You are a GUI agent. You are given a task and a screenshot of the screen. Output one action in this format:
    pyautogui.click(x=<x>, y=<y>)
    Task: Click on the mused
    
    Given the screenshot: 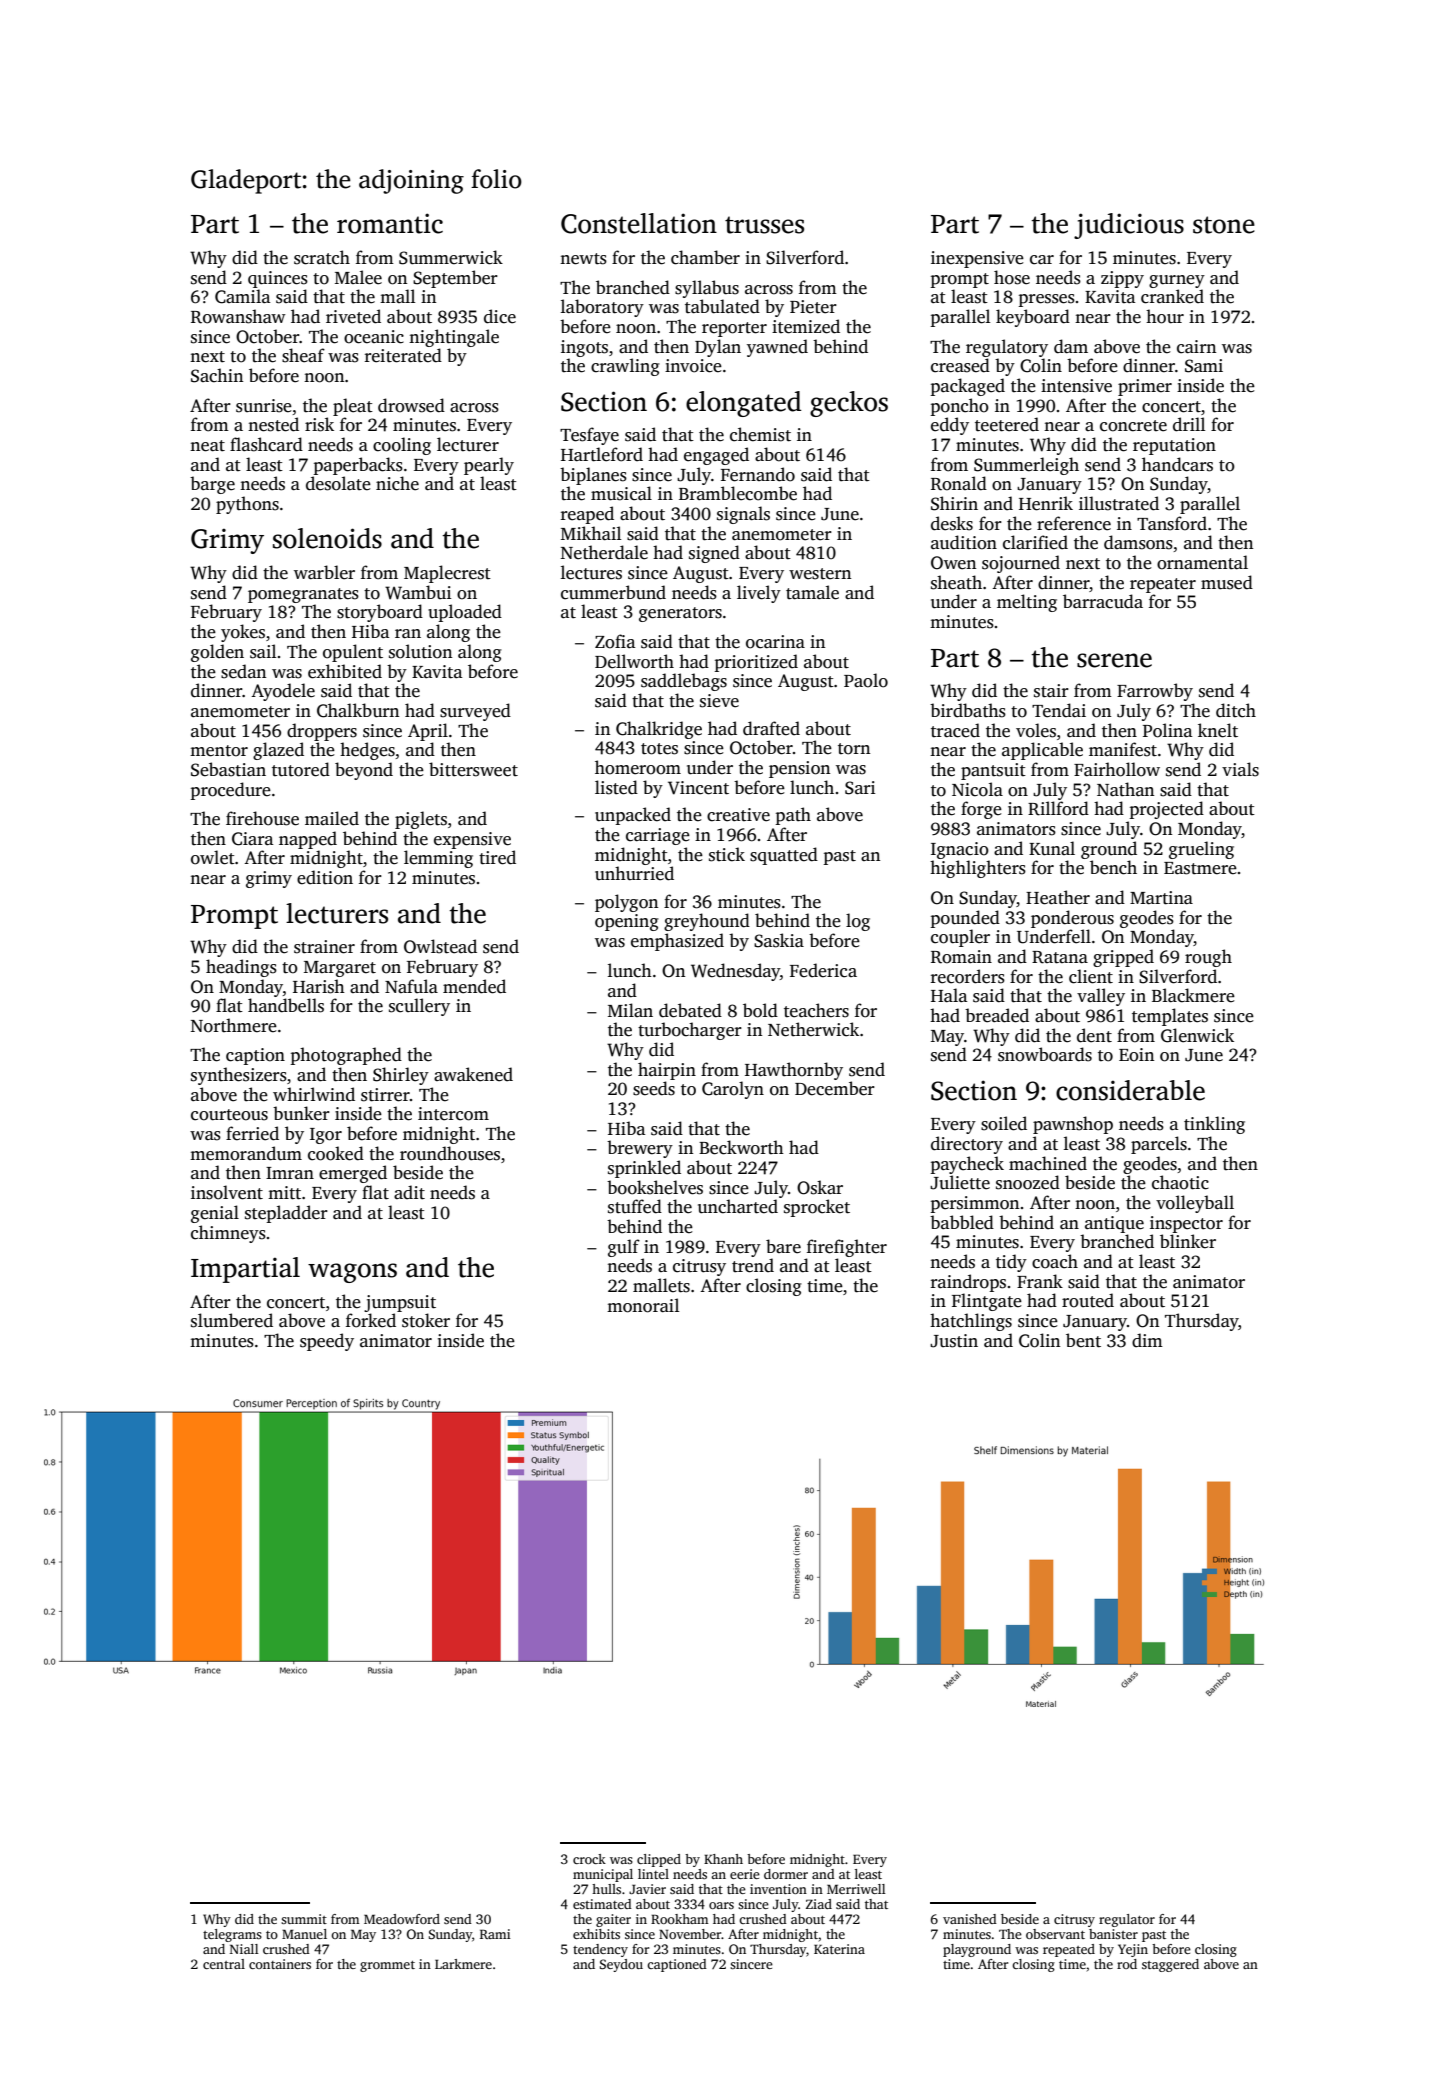 What is the action you would take?
    pyautogui.click(x=1227, y=582)
